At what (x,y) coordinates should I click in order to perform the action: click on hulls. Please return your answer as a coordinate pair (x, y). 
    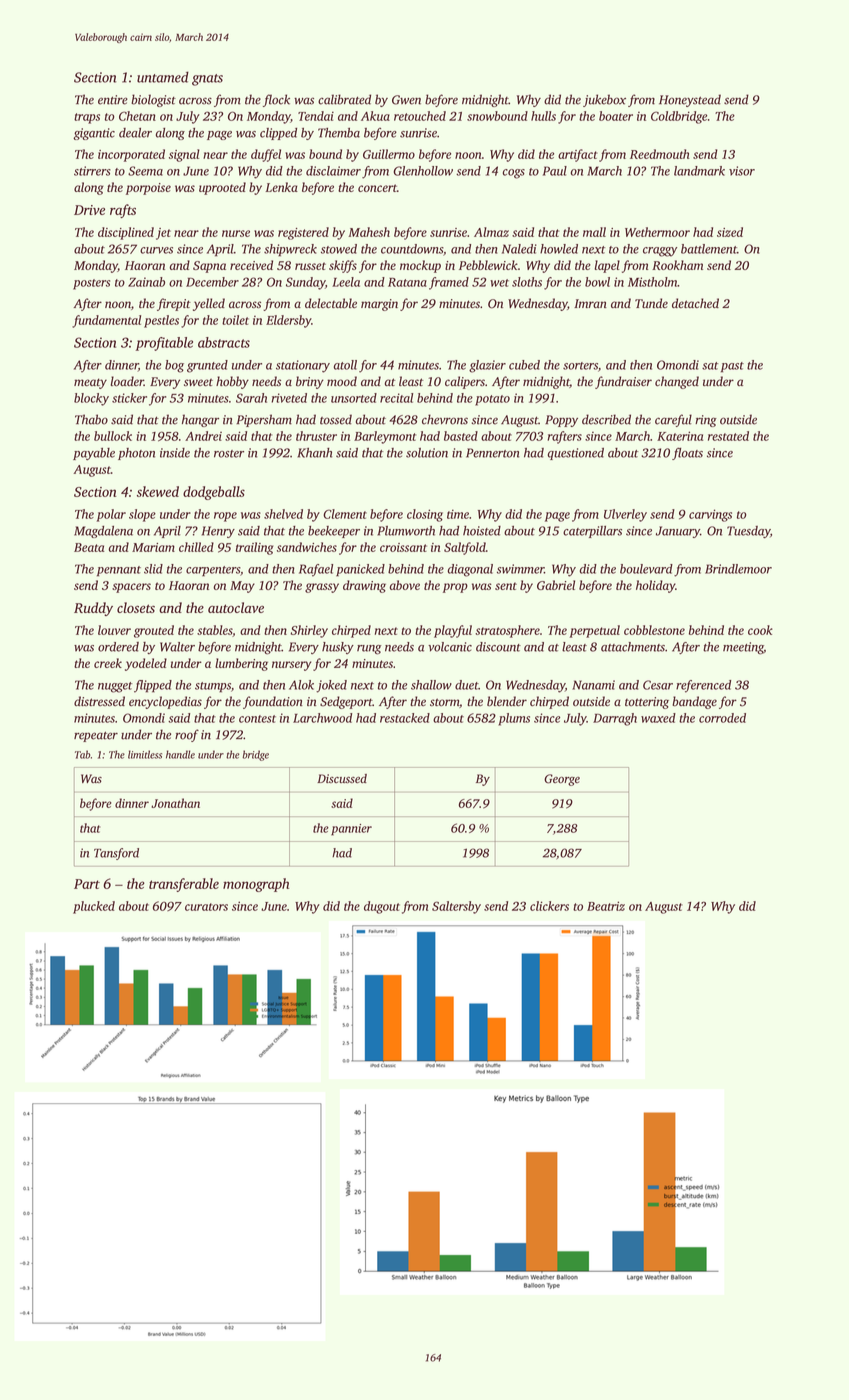
    Looking at the image, I should click on (543, 116).
